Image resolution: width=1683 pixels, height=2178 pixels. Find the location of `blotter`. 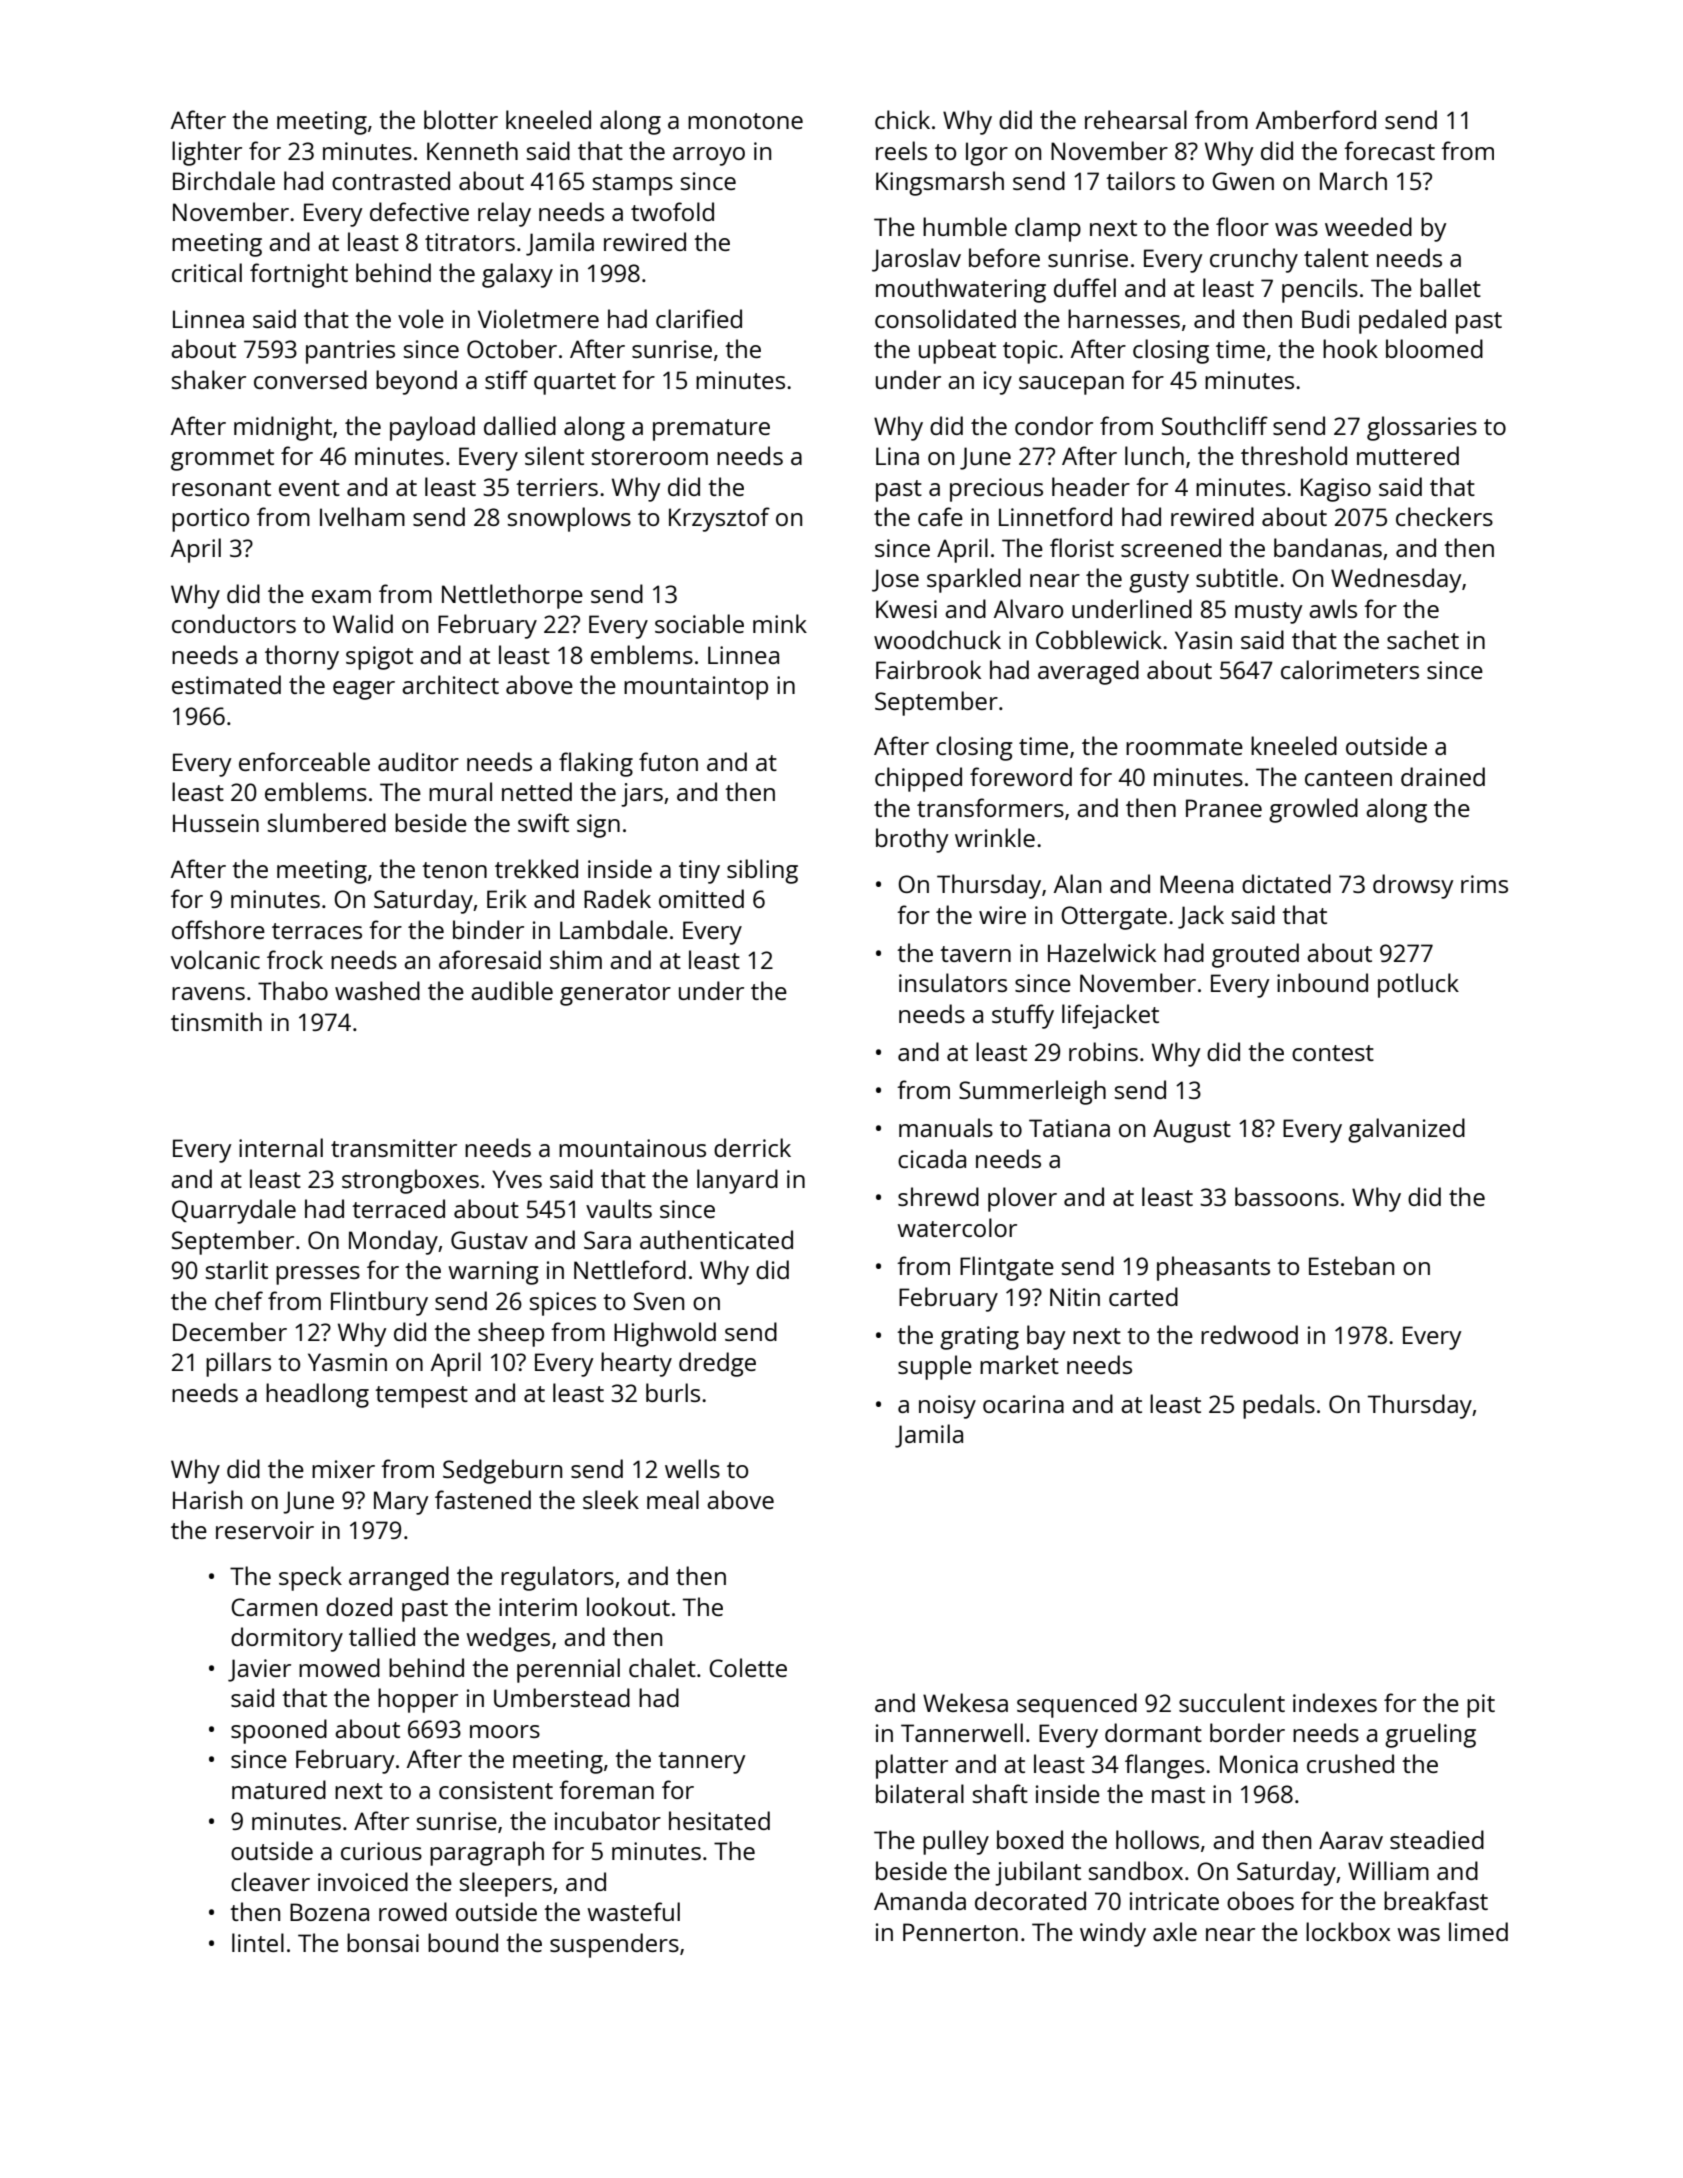

blotter is located at coordinates (461, 119).
